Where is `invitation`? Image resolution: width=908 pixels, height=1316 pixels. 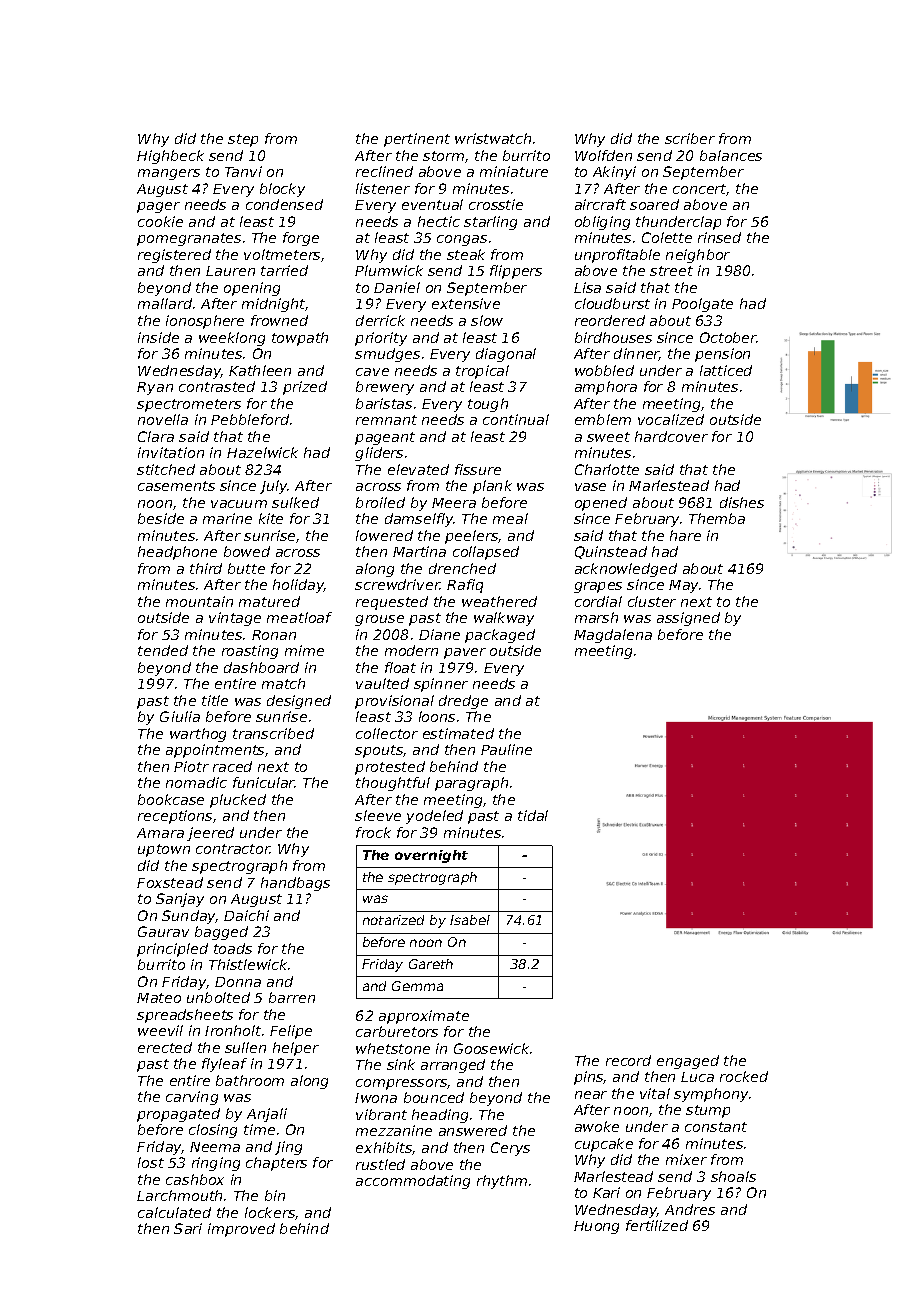
invitation is located at coordinates (171, 452).
